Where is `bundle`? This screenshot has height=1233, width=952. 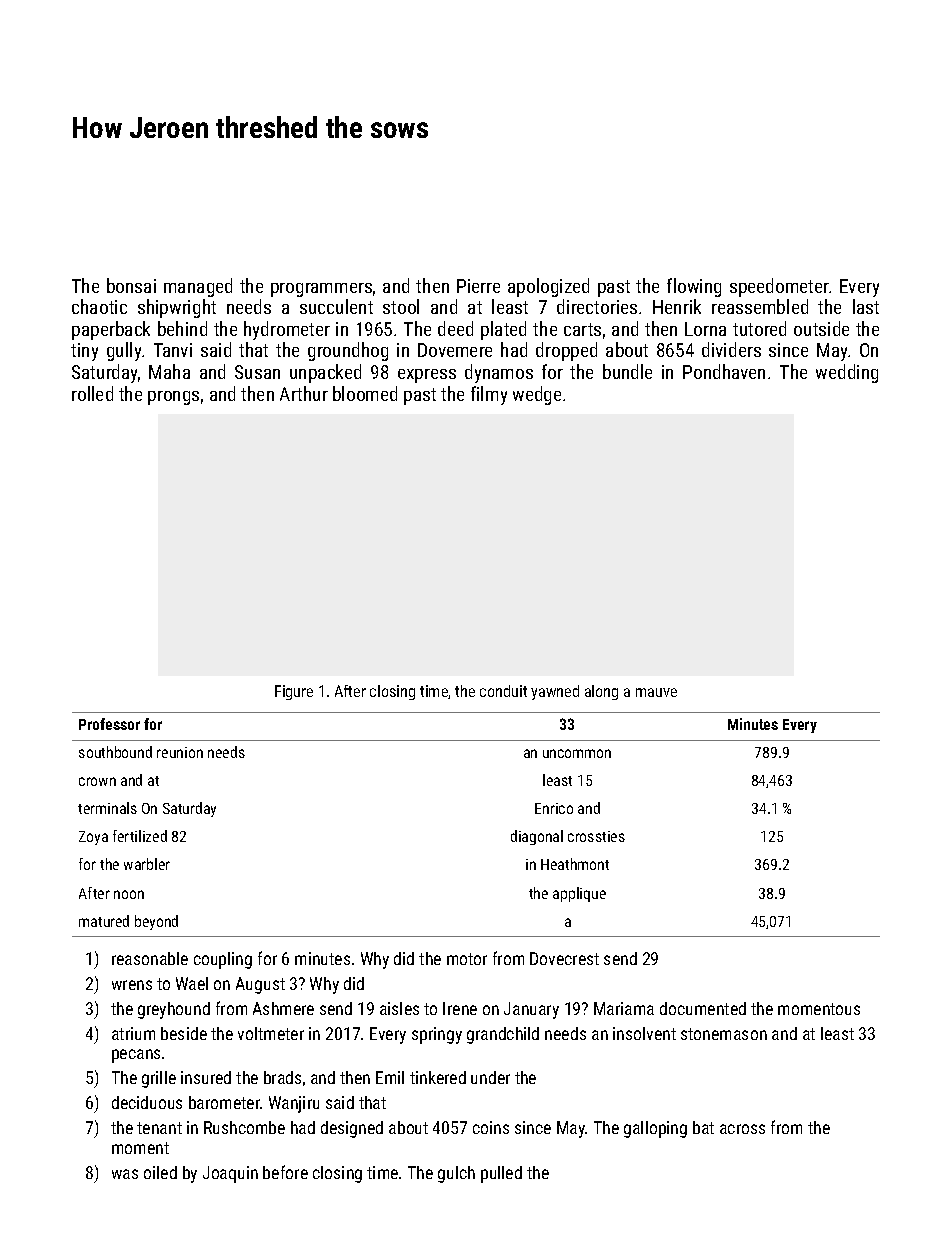
bundle is located at coordinates (627, 371).
